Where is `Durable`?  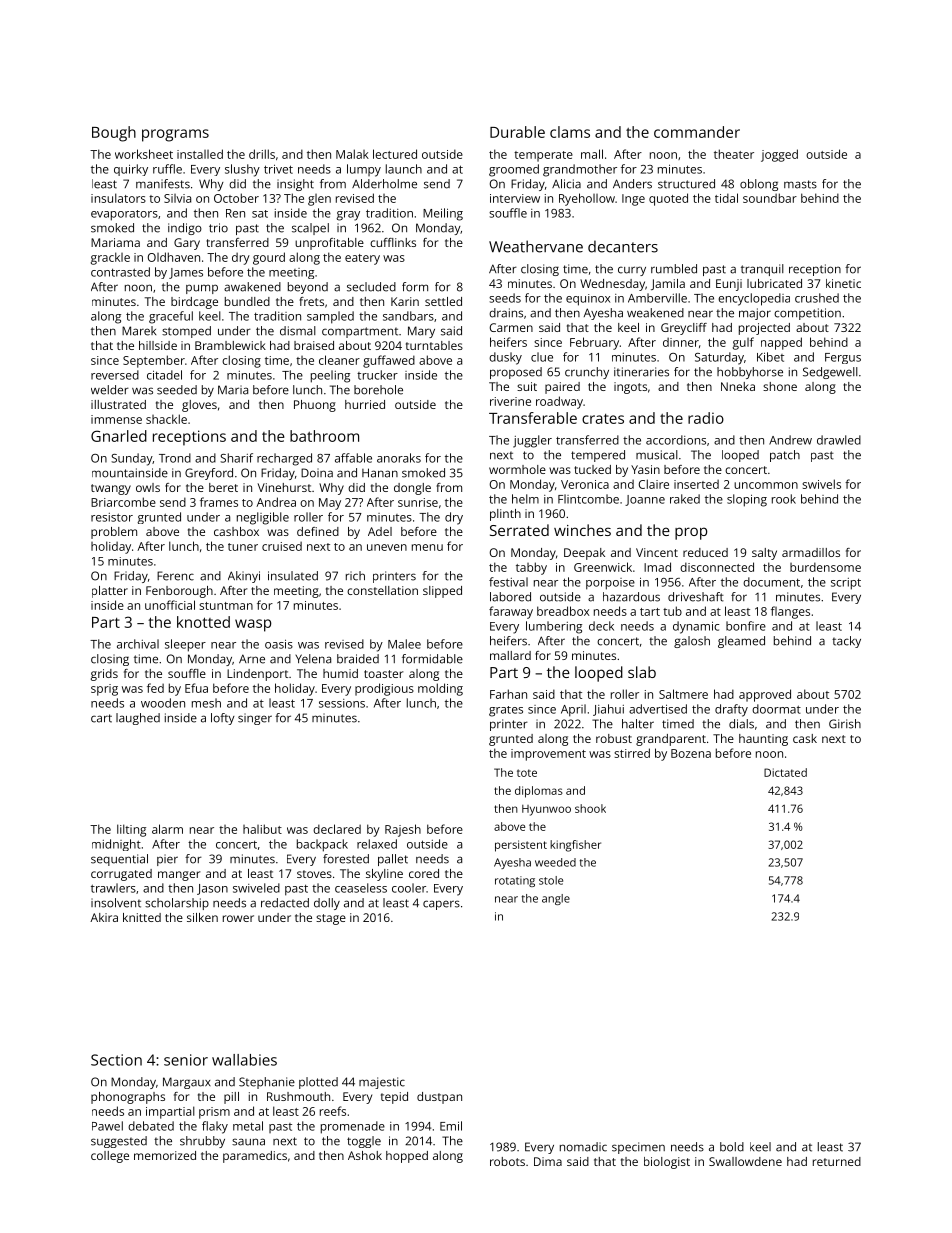
Durable is located at coordinates (517, 132).
